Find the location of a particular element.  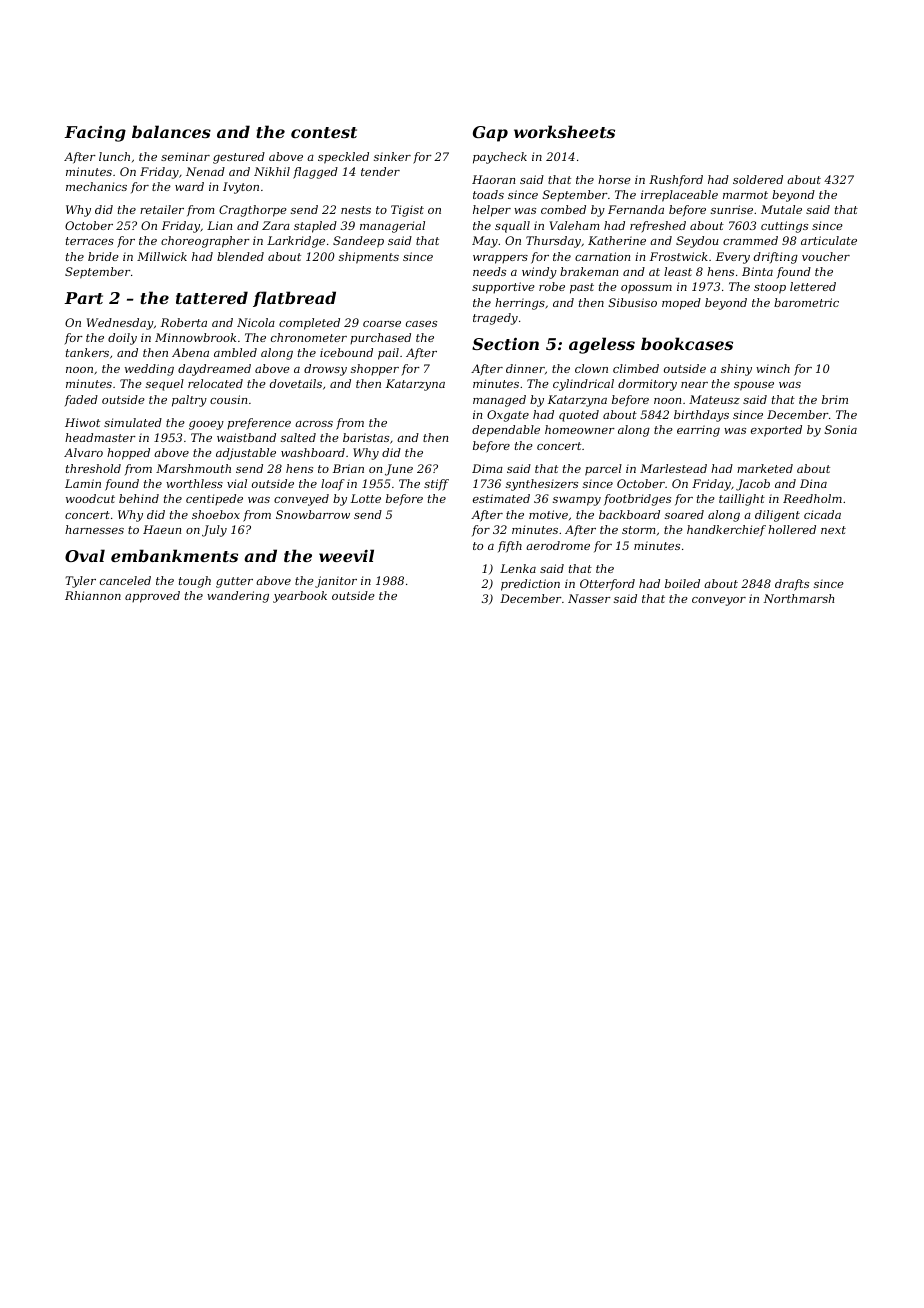

Marlestead is located at coordinates (673, 468).
